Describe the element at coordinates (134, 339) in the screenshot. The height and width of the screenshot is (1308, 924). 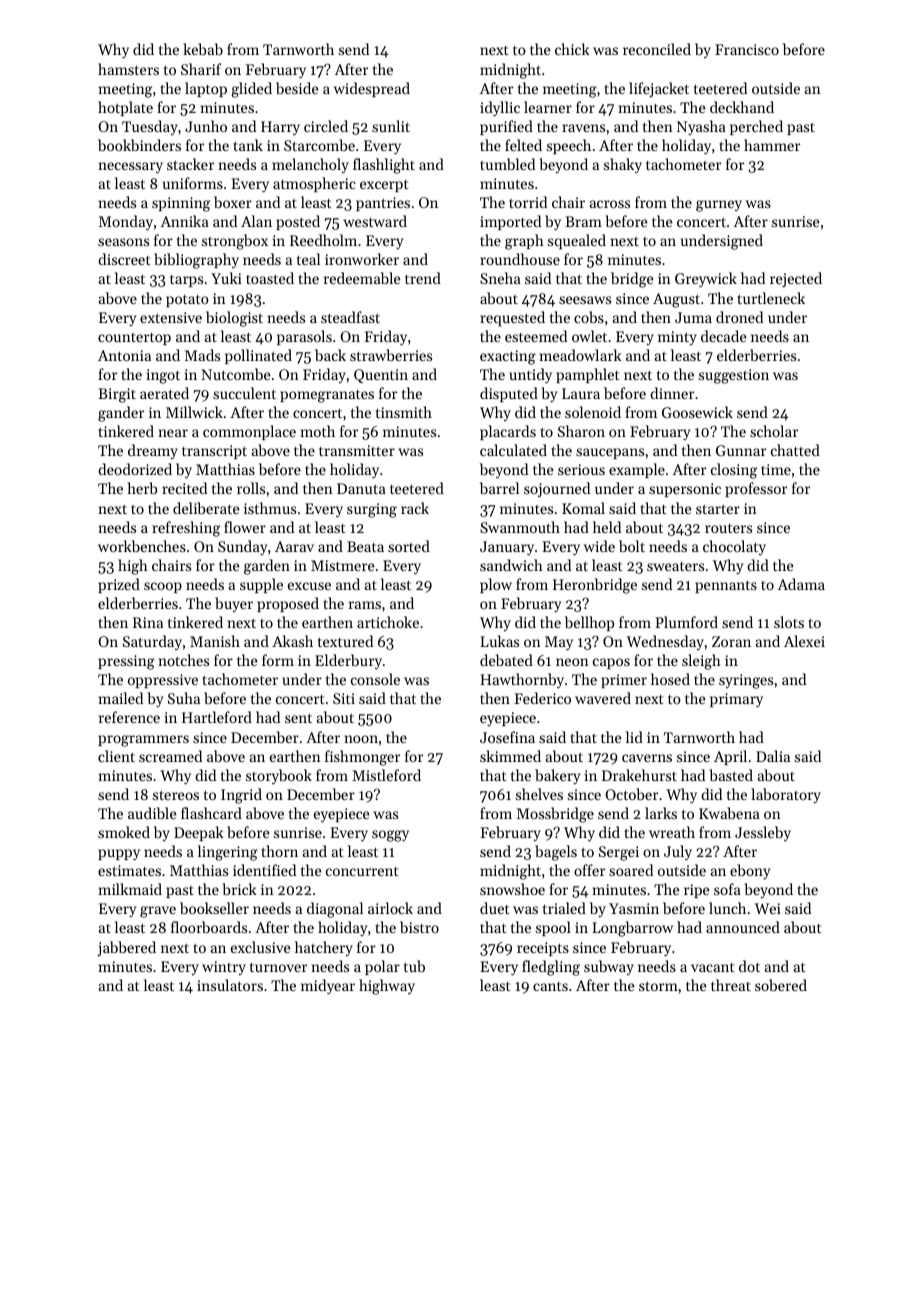
I see `countertop` at that location.
